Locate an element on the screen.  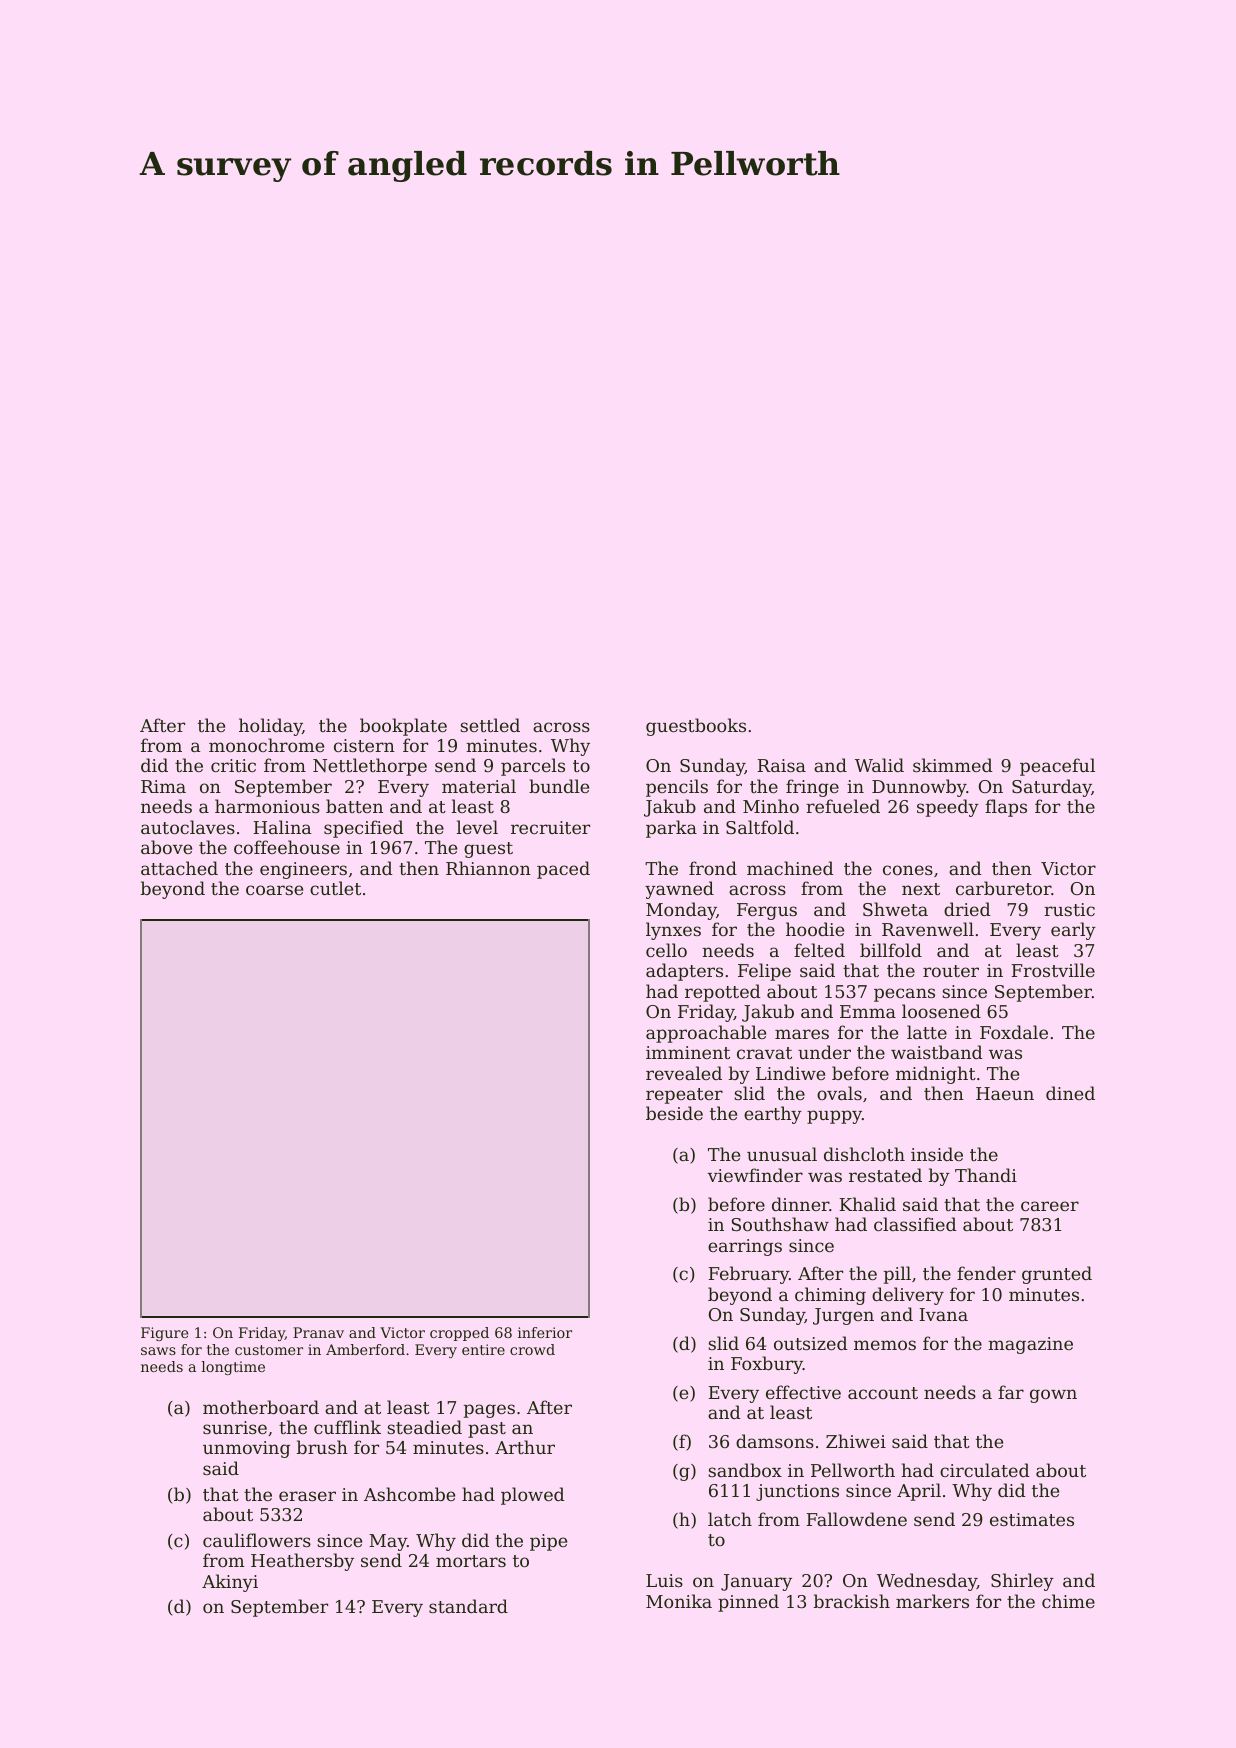
coarse is located at coordinates (274, 890).
